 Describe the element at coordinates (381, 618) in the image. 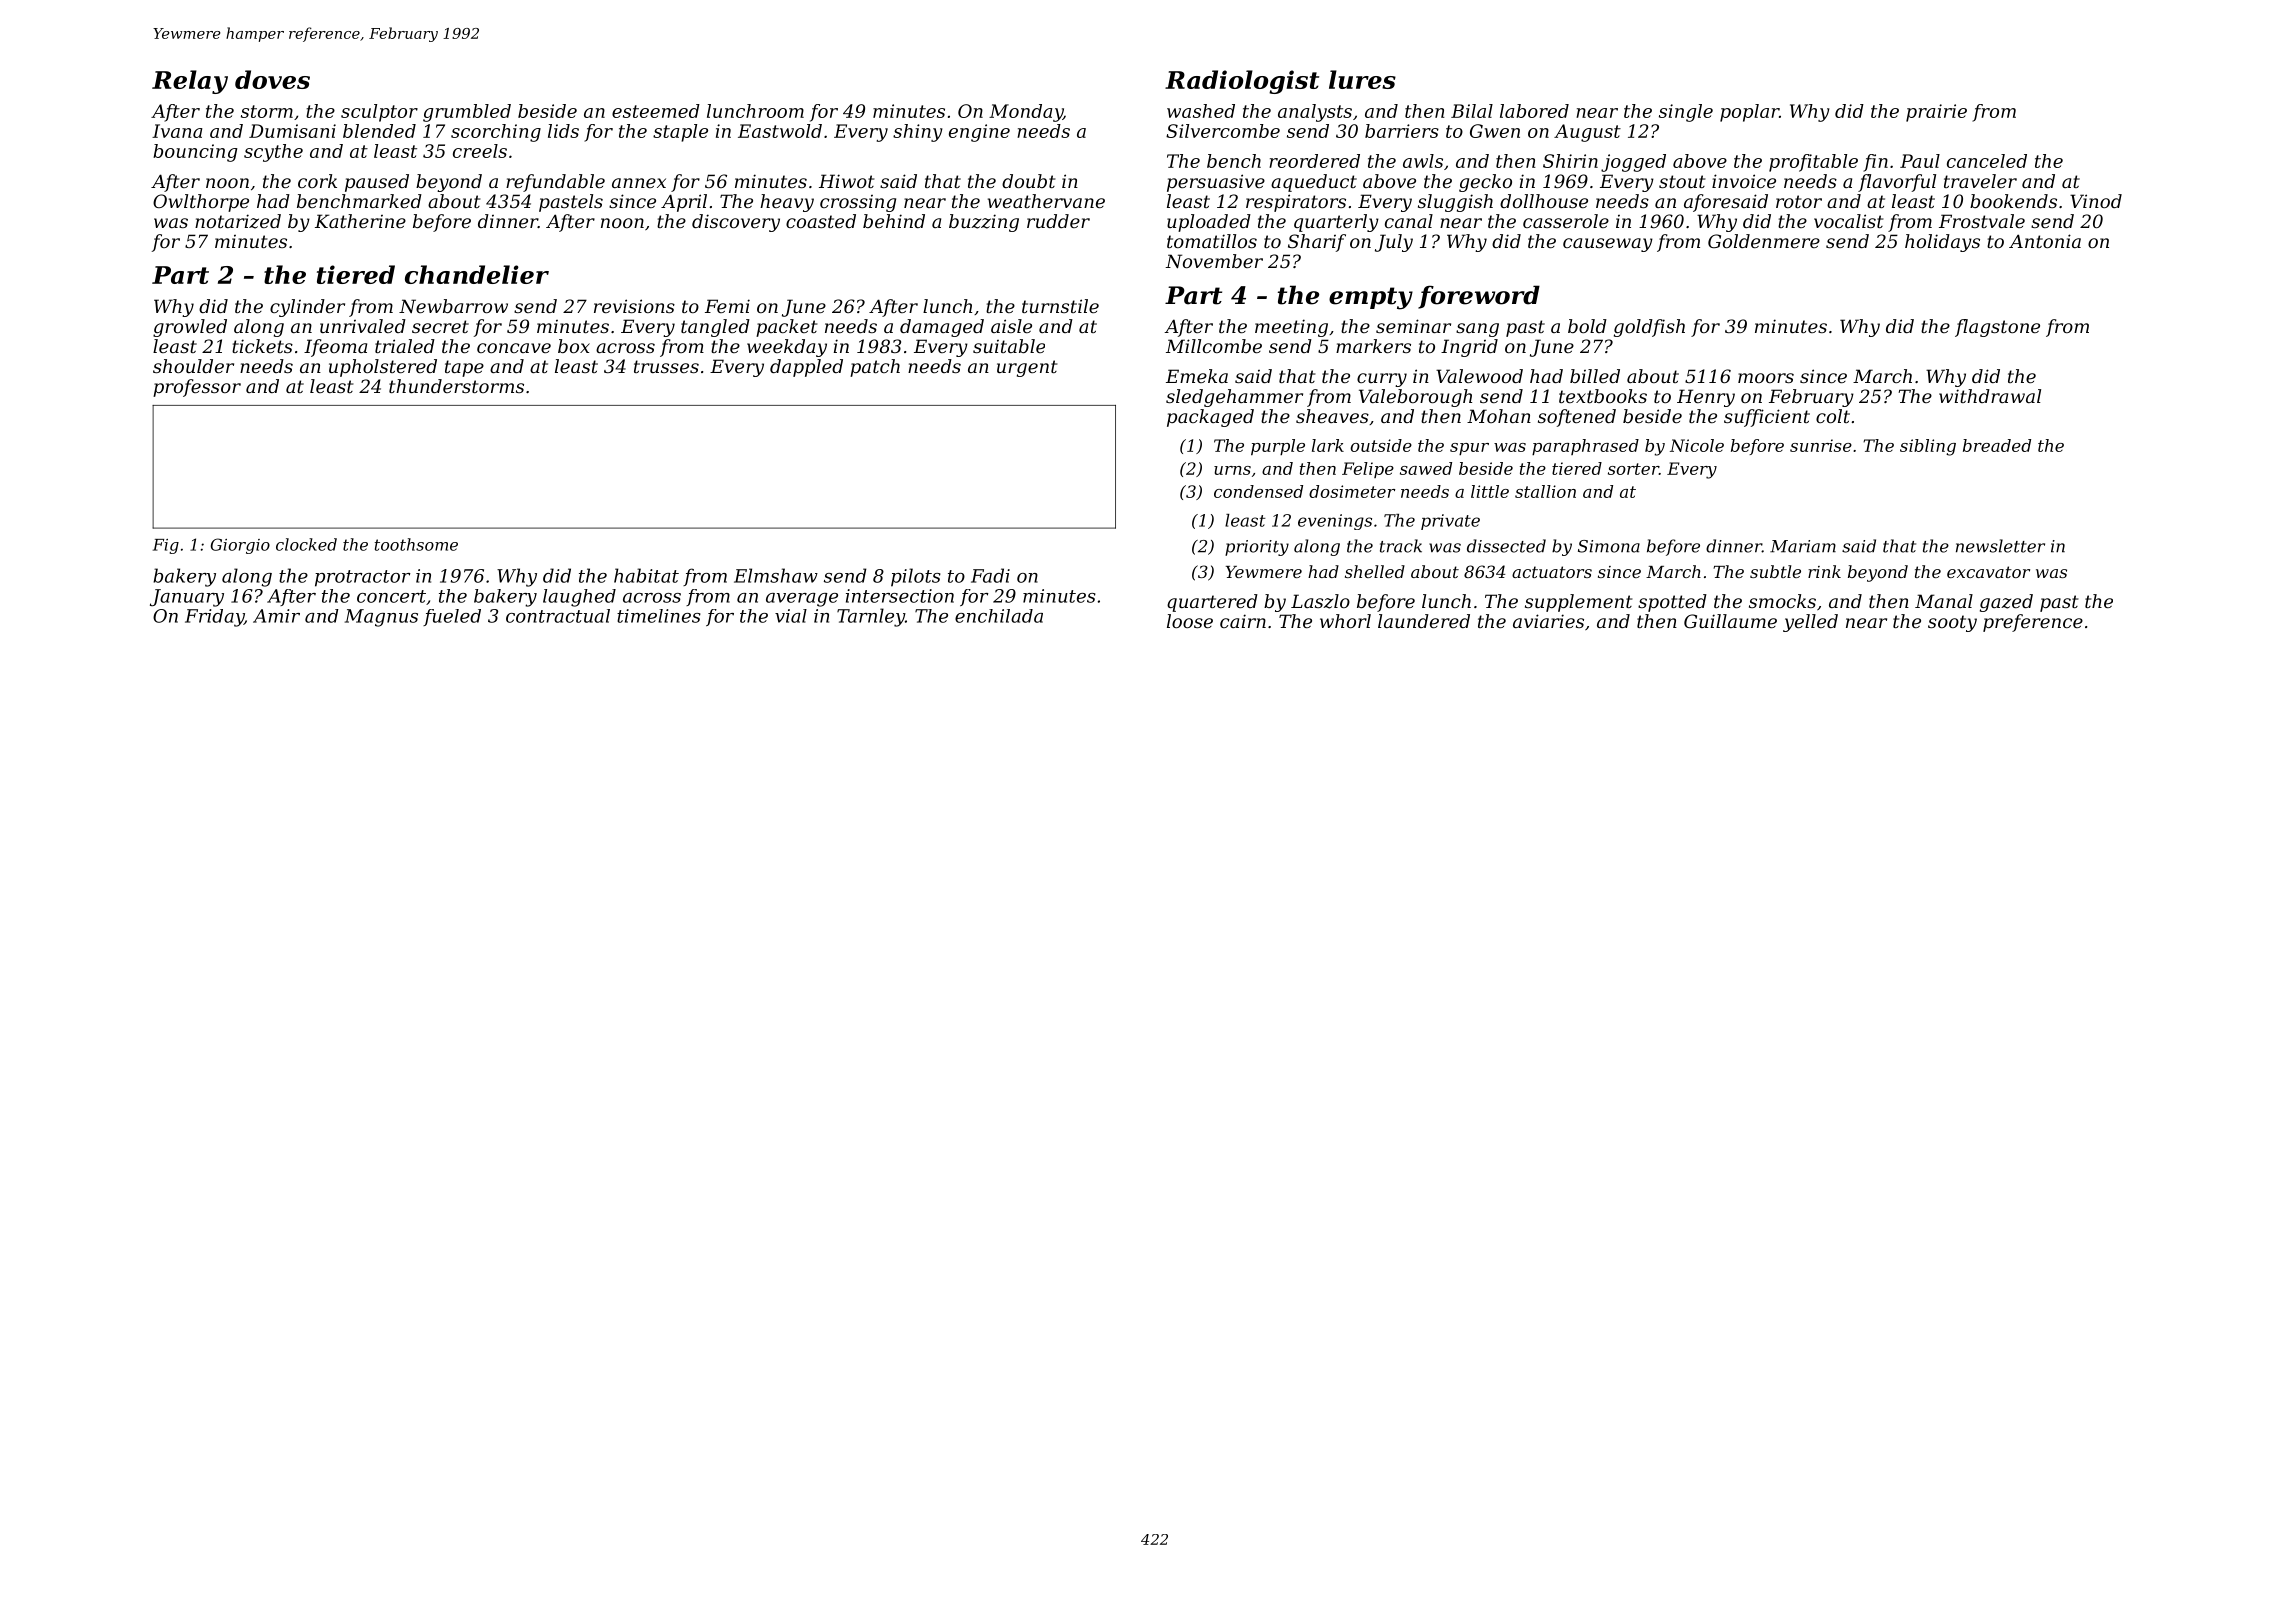

I see `Magnus` at that location.
